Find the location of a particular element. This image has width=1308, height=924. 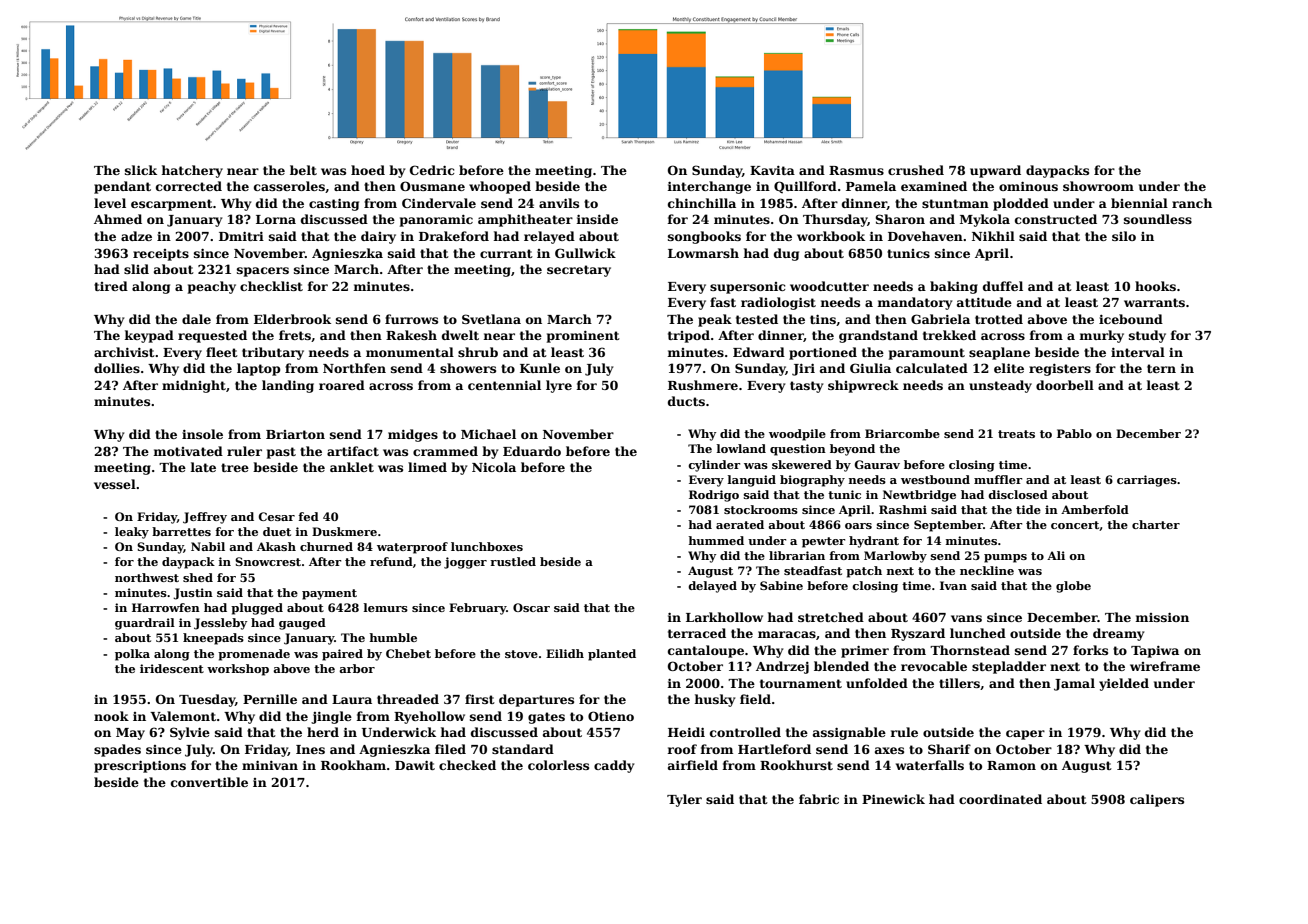

baking is located at coordinates (954, 287).
